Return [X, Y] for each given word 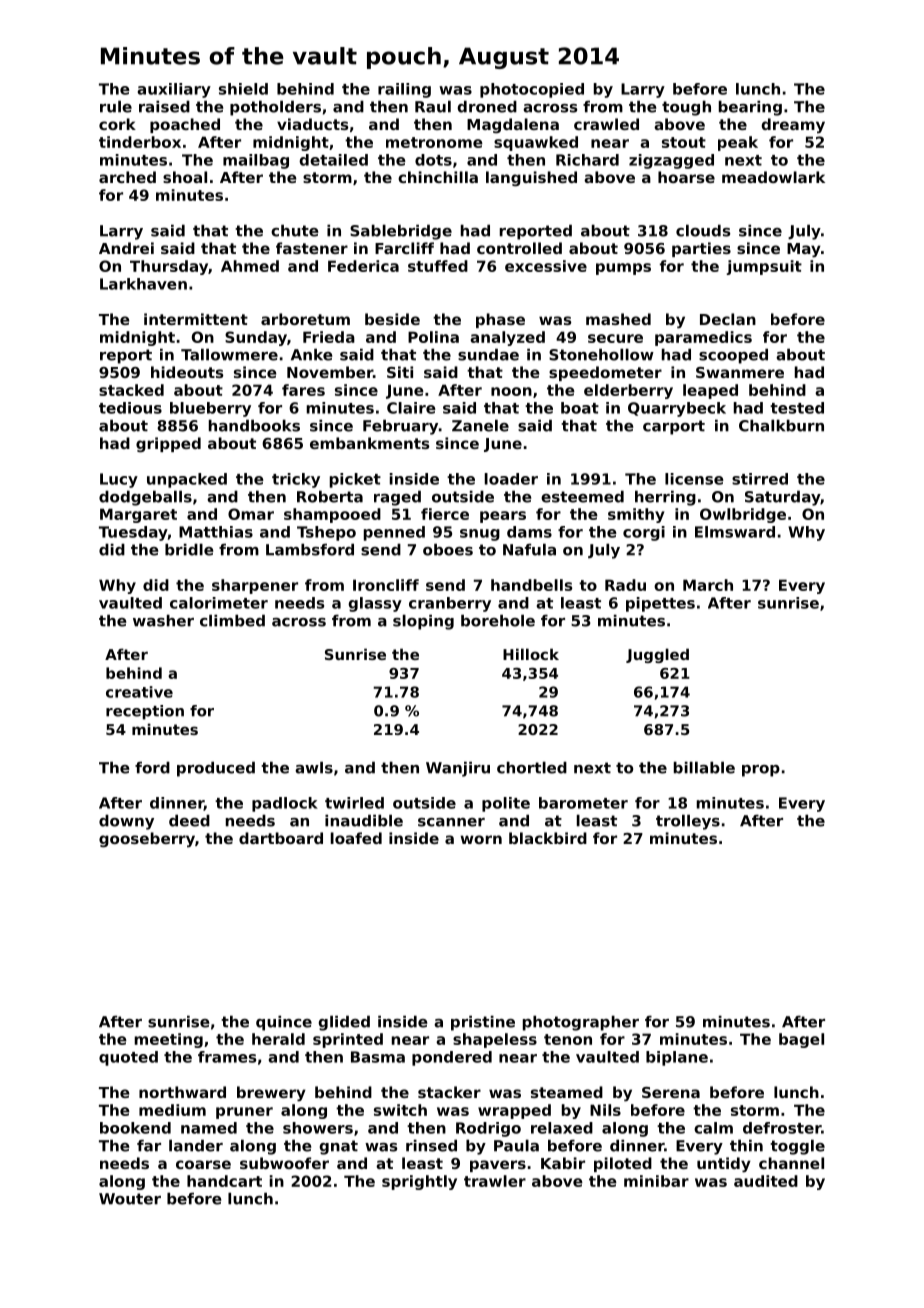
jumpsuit [764, 267]
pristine [483, 1023]
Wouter [130, 1199]
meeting [168, 1040]
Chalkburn [781, 425]
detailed [333, 160]
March [708, 585]
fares [303, 390]
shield [243, 89]
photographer [581, 1023]
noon [511, 391]
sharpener [255, 586]
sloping [423, 622]
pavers [498, 1166]
